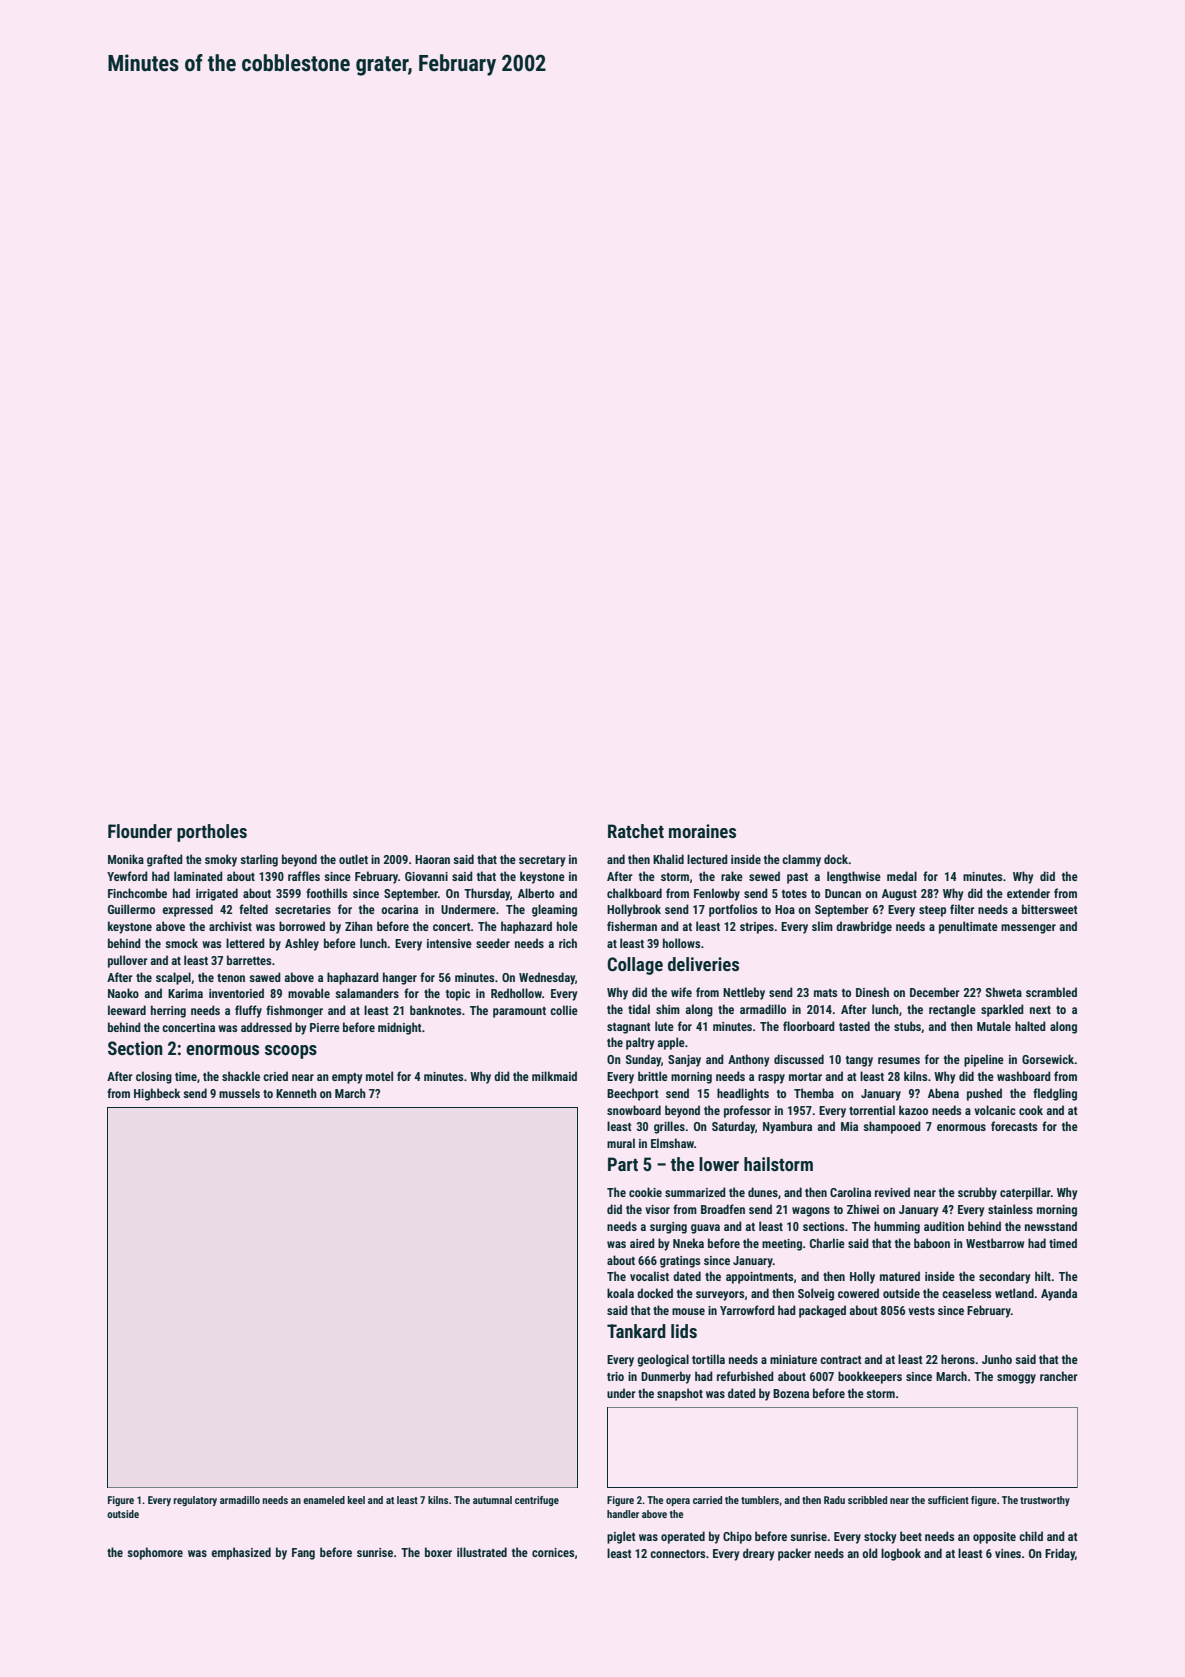 This image has height=1677, width=1185. I want to click on regulatory, so click(195, 1501).
